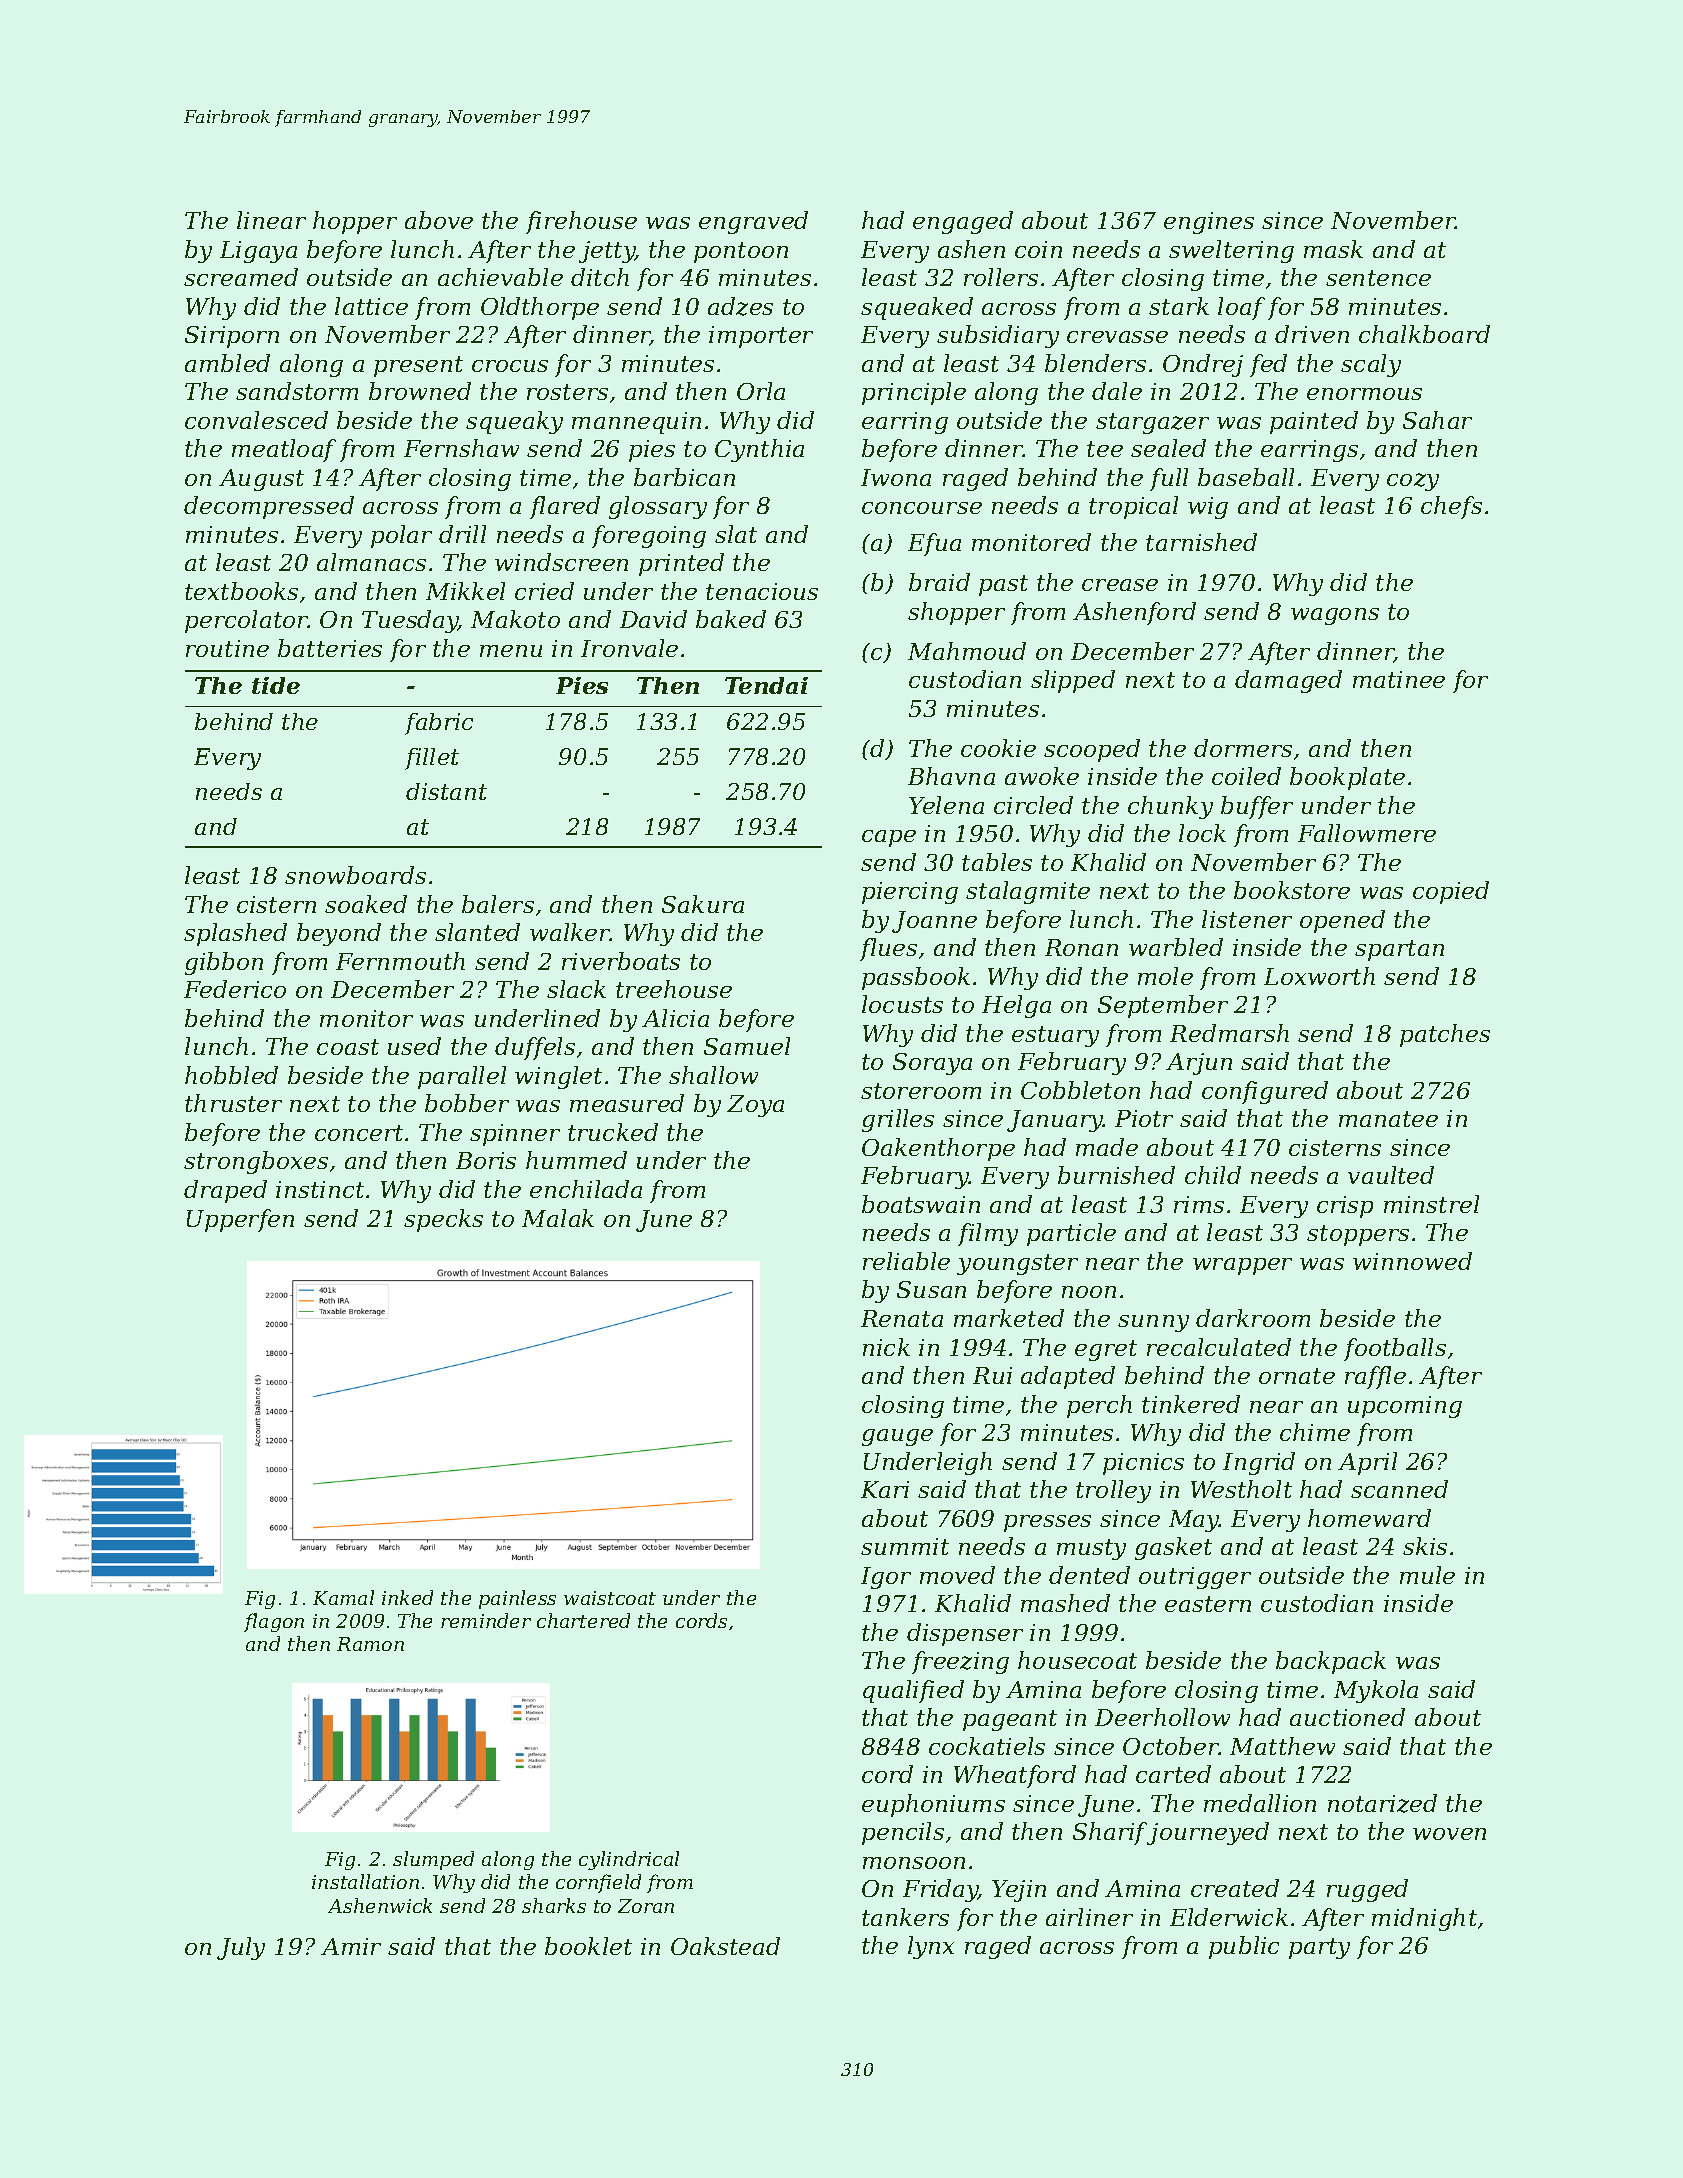 This page has height=2178, width=1683. I want to click on engines, so click(1209, 223).
